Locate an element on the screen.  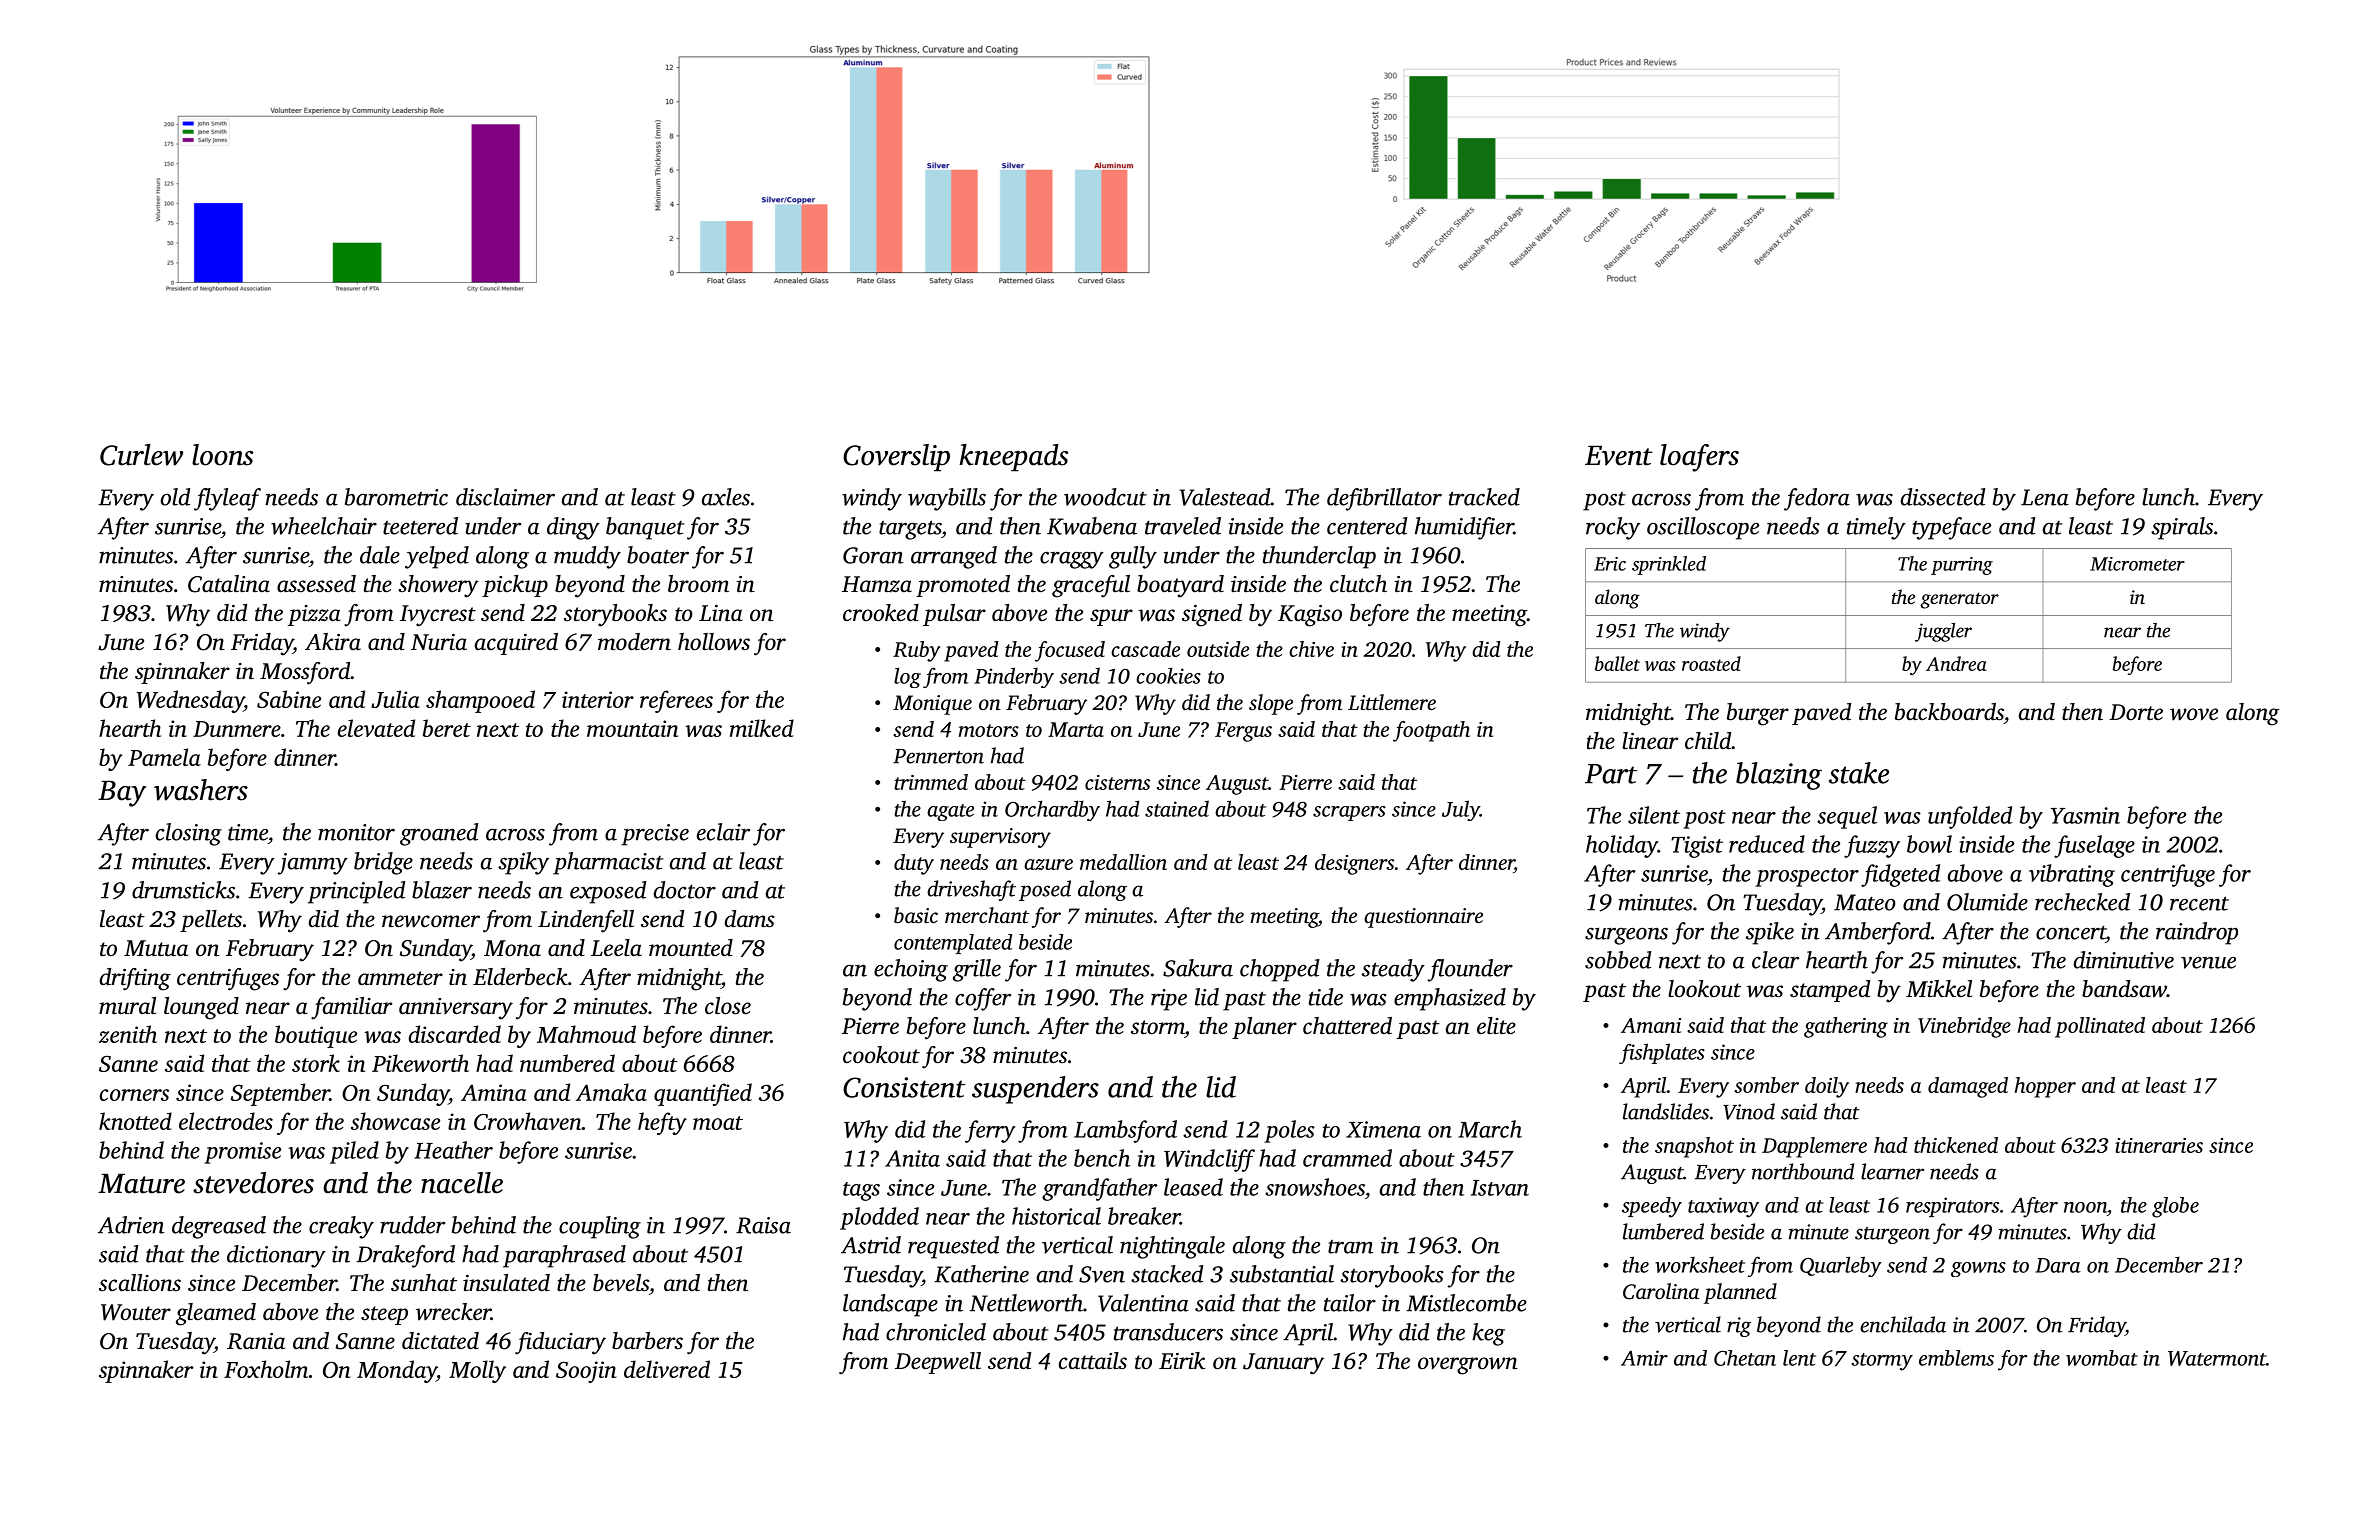
fedora is located at coordinates (1817, 499).
